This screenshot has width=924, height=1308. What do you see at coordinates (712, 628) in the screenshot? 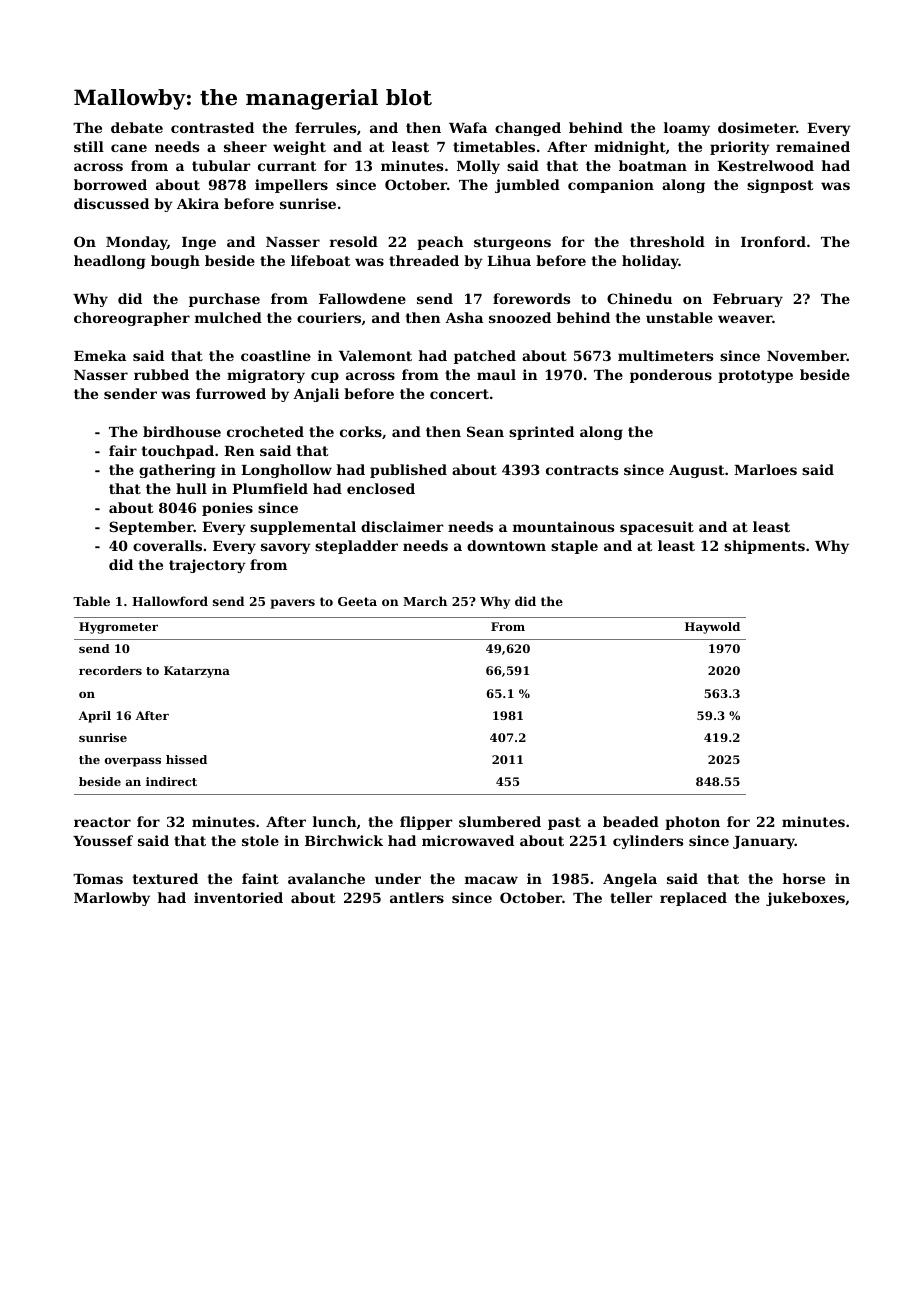
I see `Haywold` at bounding box center [712, 628].
